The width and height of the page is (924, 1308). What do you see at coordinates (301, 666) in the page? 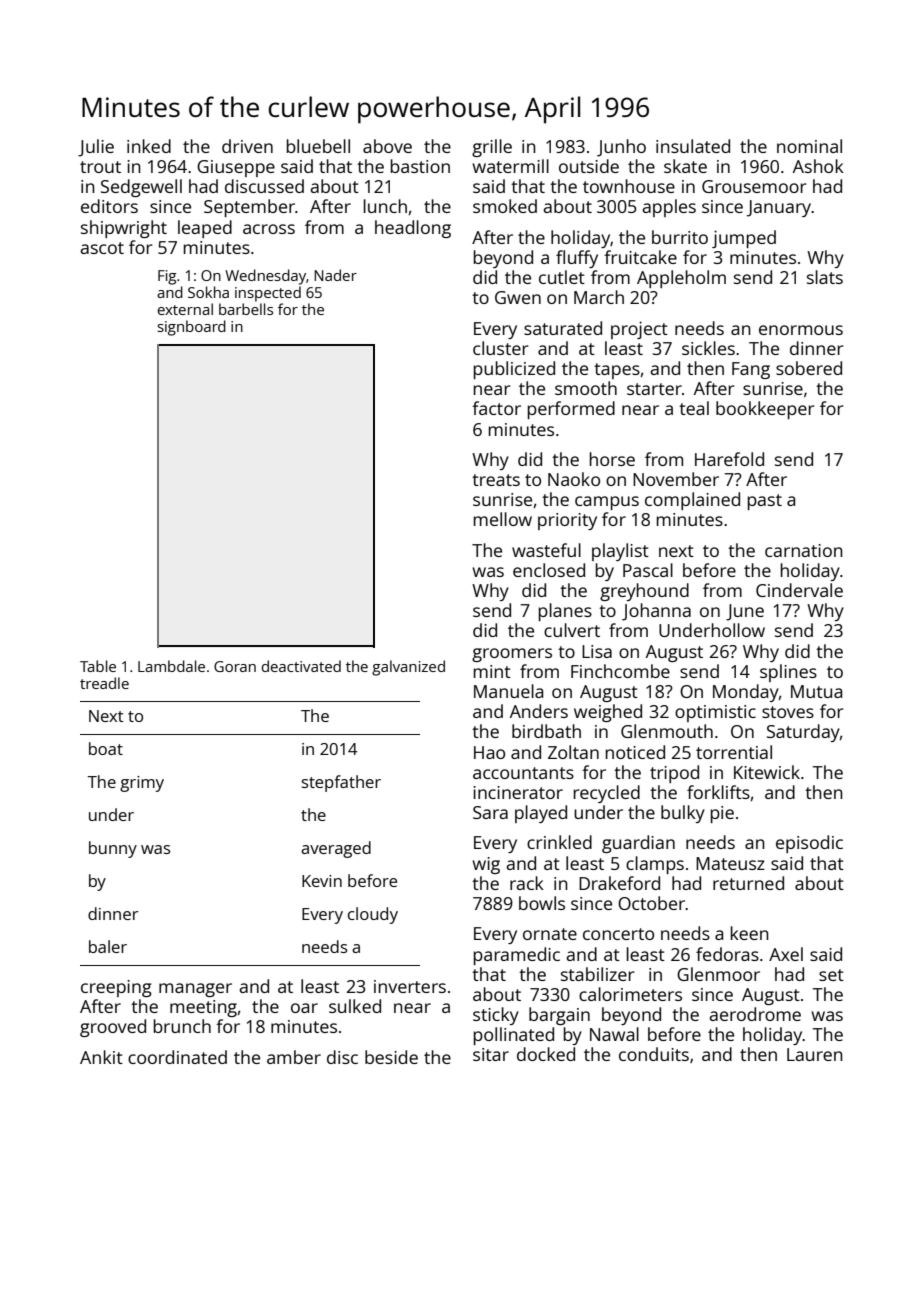
I see `deactivated` at bounding box center [301, 666].
